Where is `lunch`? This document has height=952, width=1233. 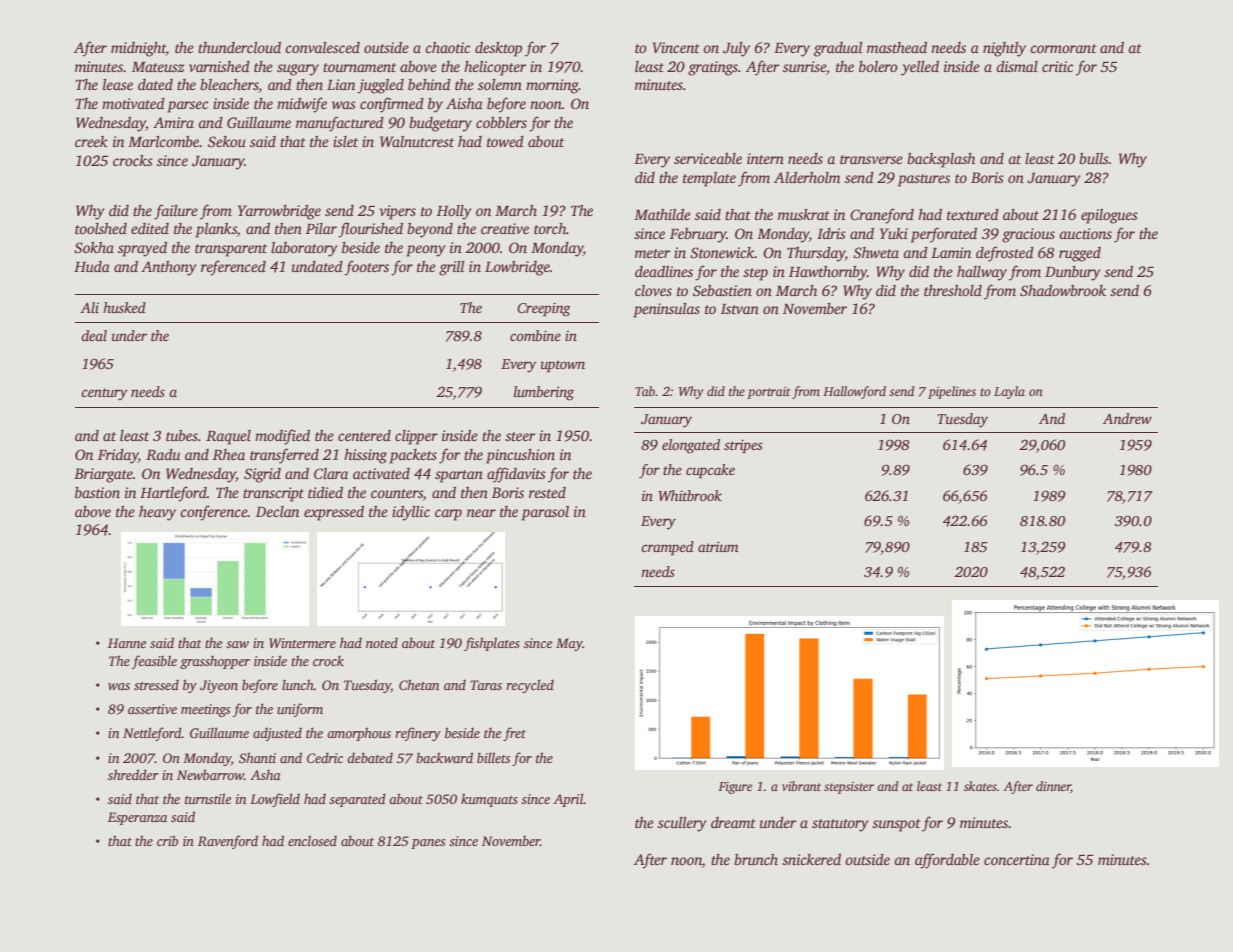 lunch is located at coordinates (298, 684).
